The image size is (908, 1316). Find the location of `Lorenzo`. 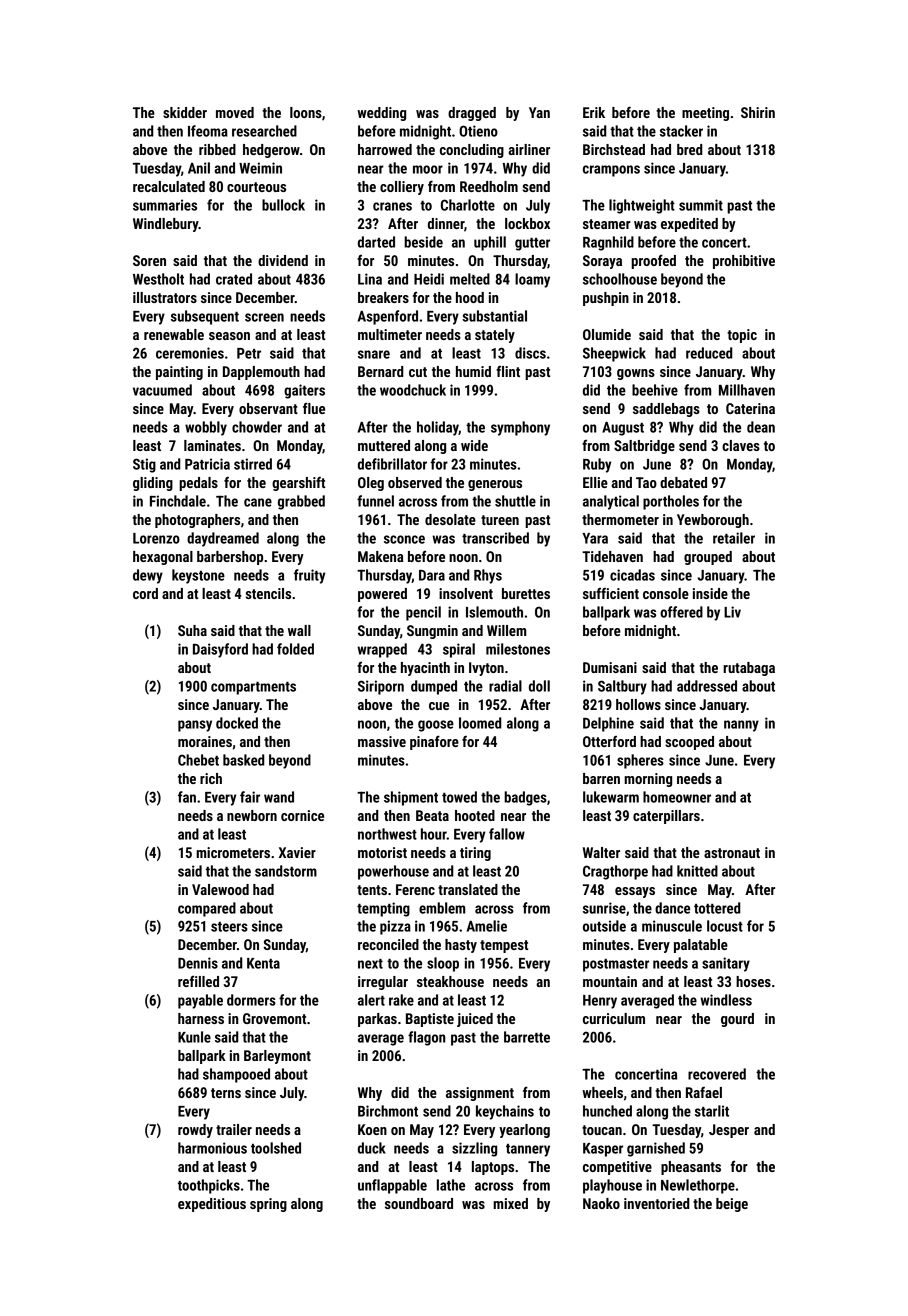

Lorenzo is located at coordinates (156, 538).
